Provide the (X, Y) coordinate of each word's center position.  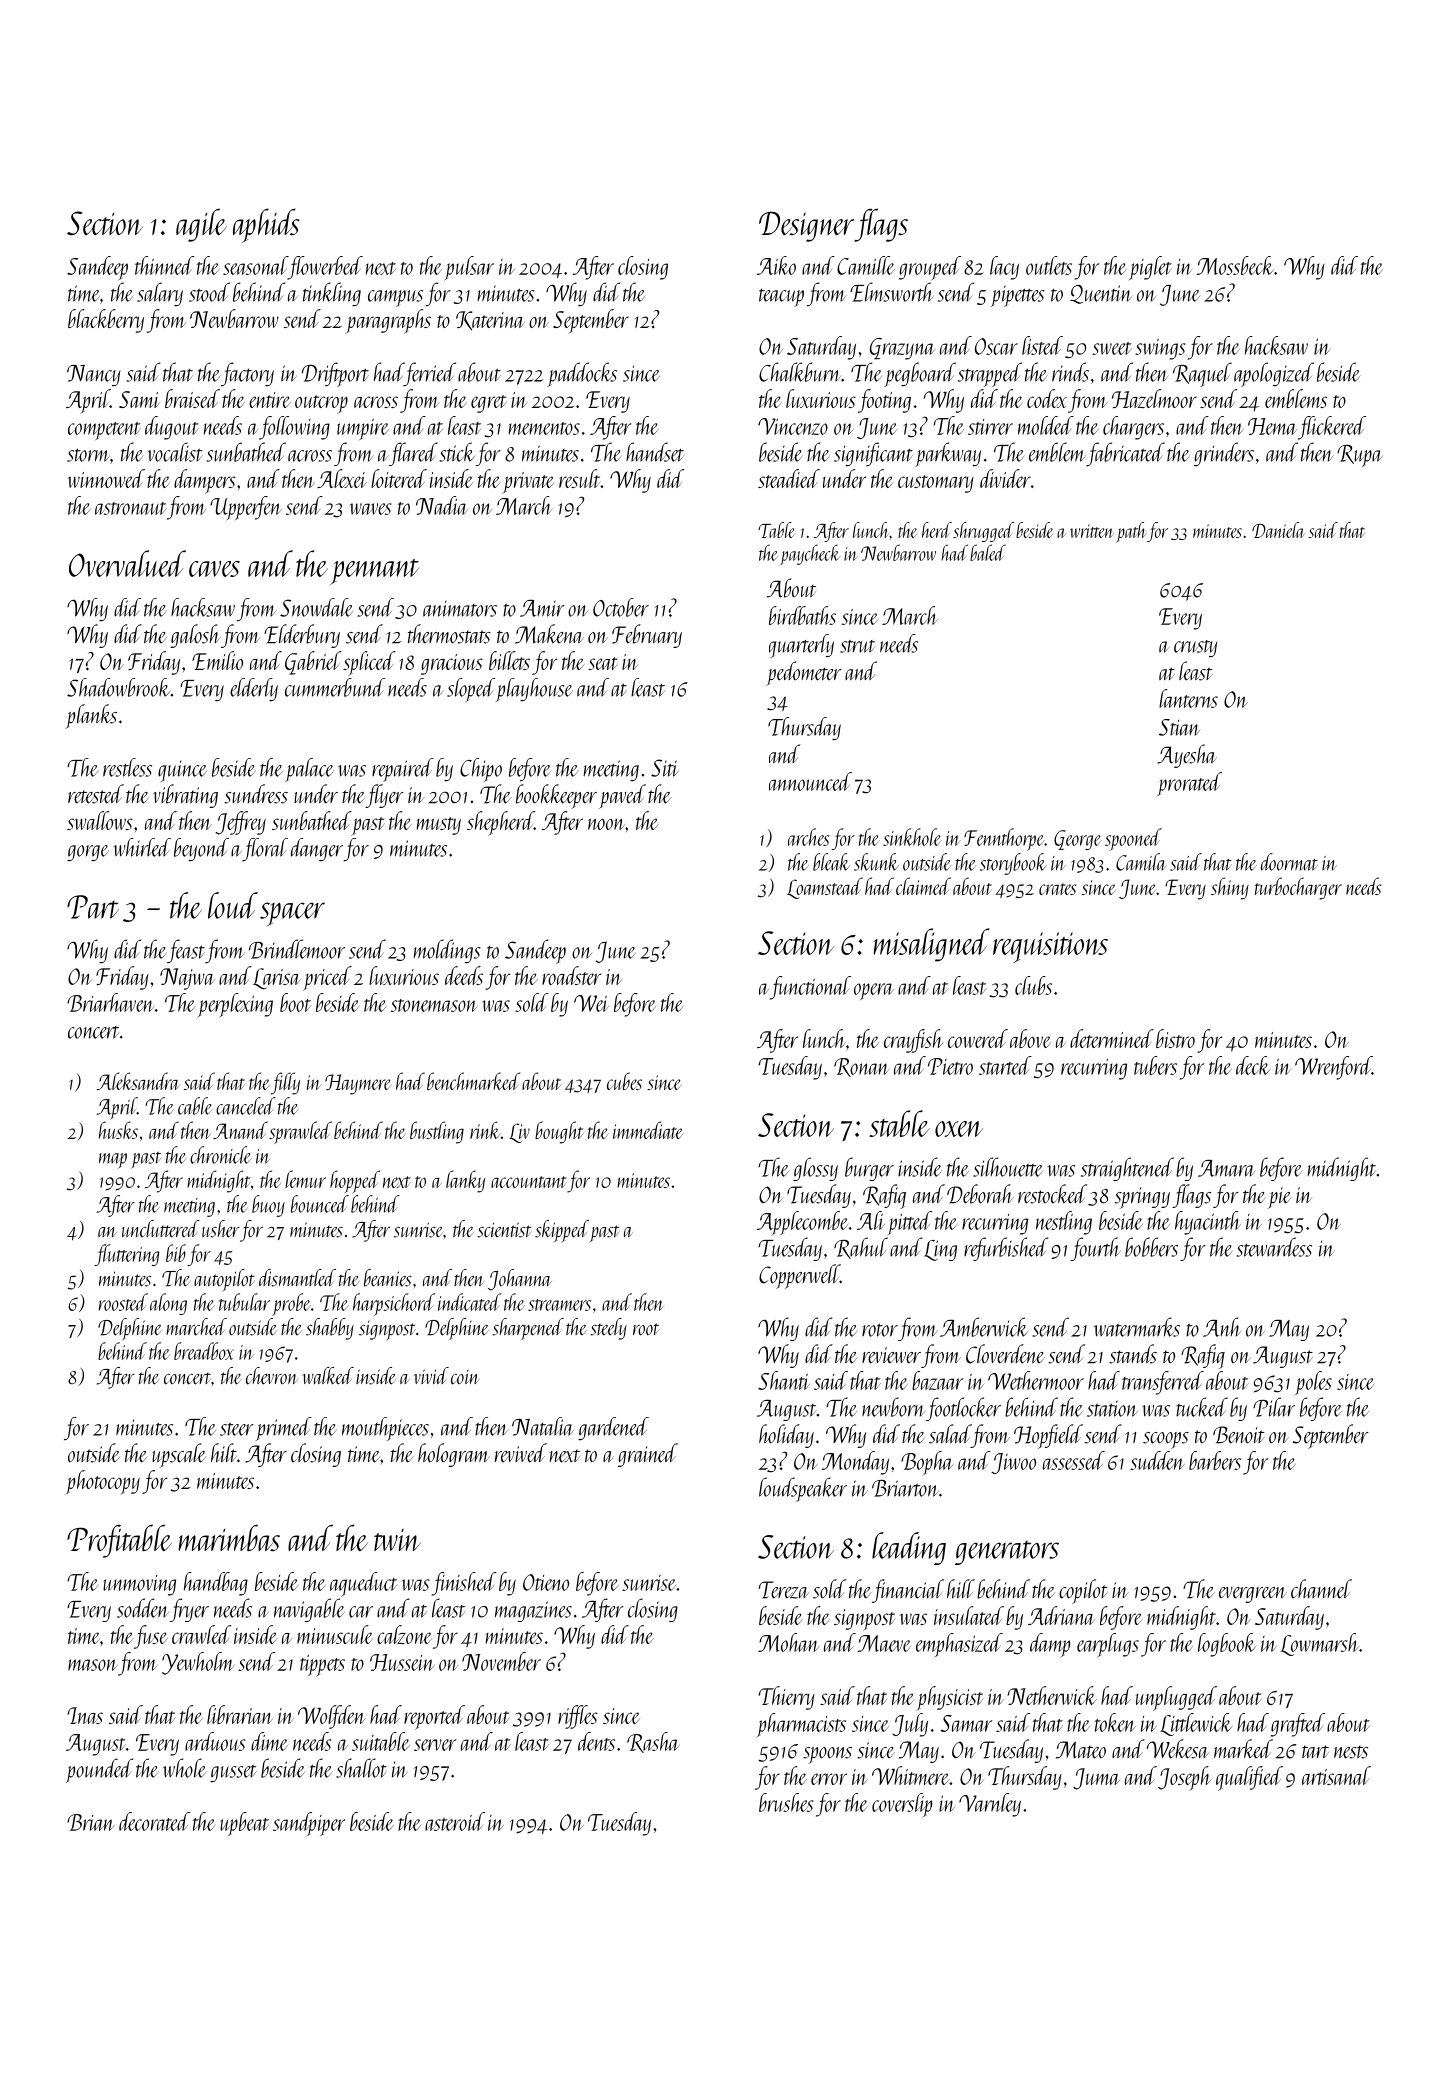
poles (1313, 1383)
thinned (164, 265)
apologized (1274, 374)
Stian (1179, 727)
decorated (154, 1821)
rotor (880, 1330)
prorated (1189, 784)
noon (606, 824)
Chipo (481, 770)
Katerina (490, 320)
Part (93, 907)
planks (91, 716)
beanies (388, 1278)
